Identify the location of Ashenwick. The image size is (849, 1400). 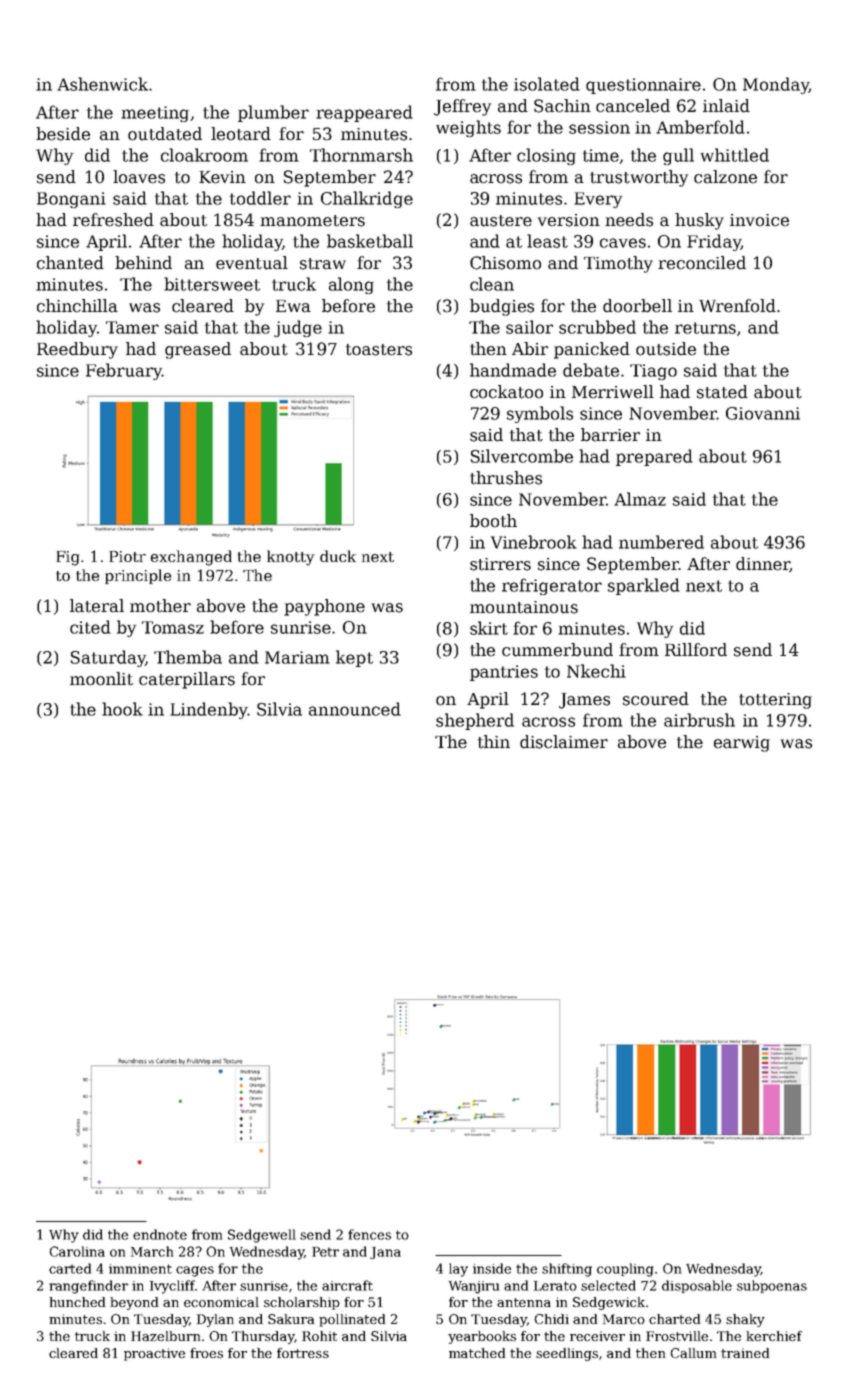
(102, 84).
